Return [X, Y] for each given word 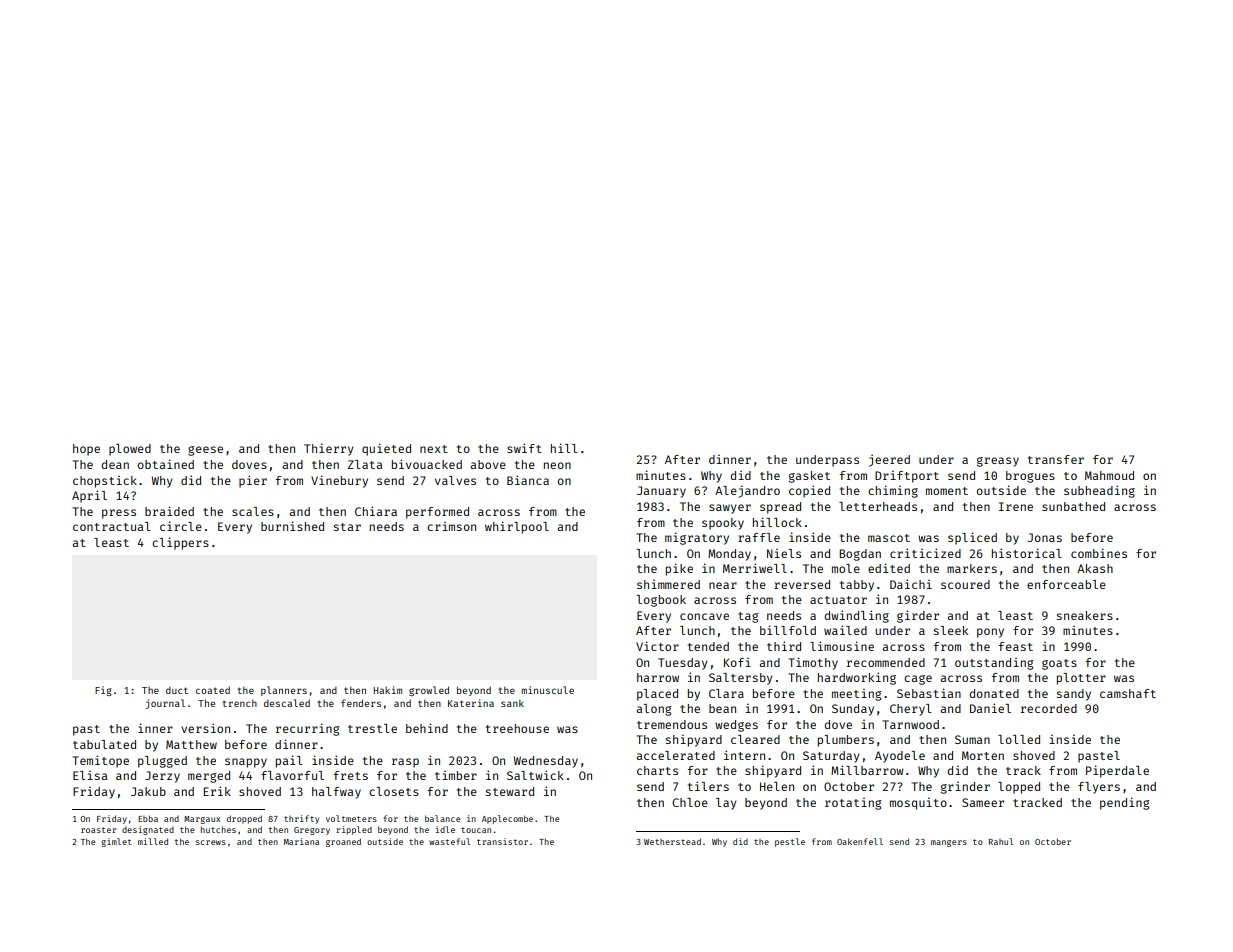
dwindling [857, 616]
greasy [998, 462]
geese [205, 451]
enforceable [1066, 584]
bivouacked [427, 464]
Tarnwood [910, 724]
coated [213, 690]
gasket [809, 477]
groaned [343, 842]
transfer [1056, 459]
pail [289, 761]
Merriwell [755, 568]
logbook [661, 601]
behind [427, 728]
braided [169, 511]
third [784, 646]
